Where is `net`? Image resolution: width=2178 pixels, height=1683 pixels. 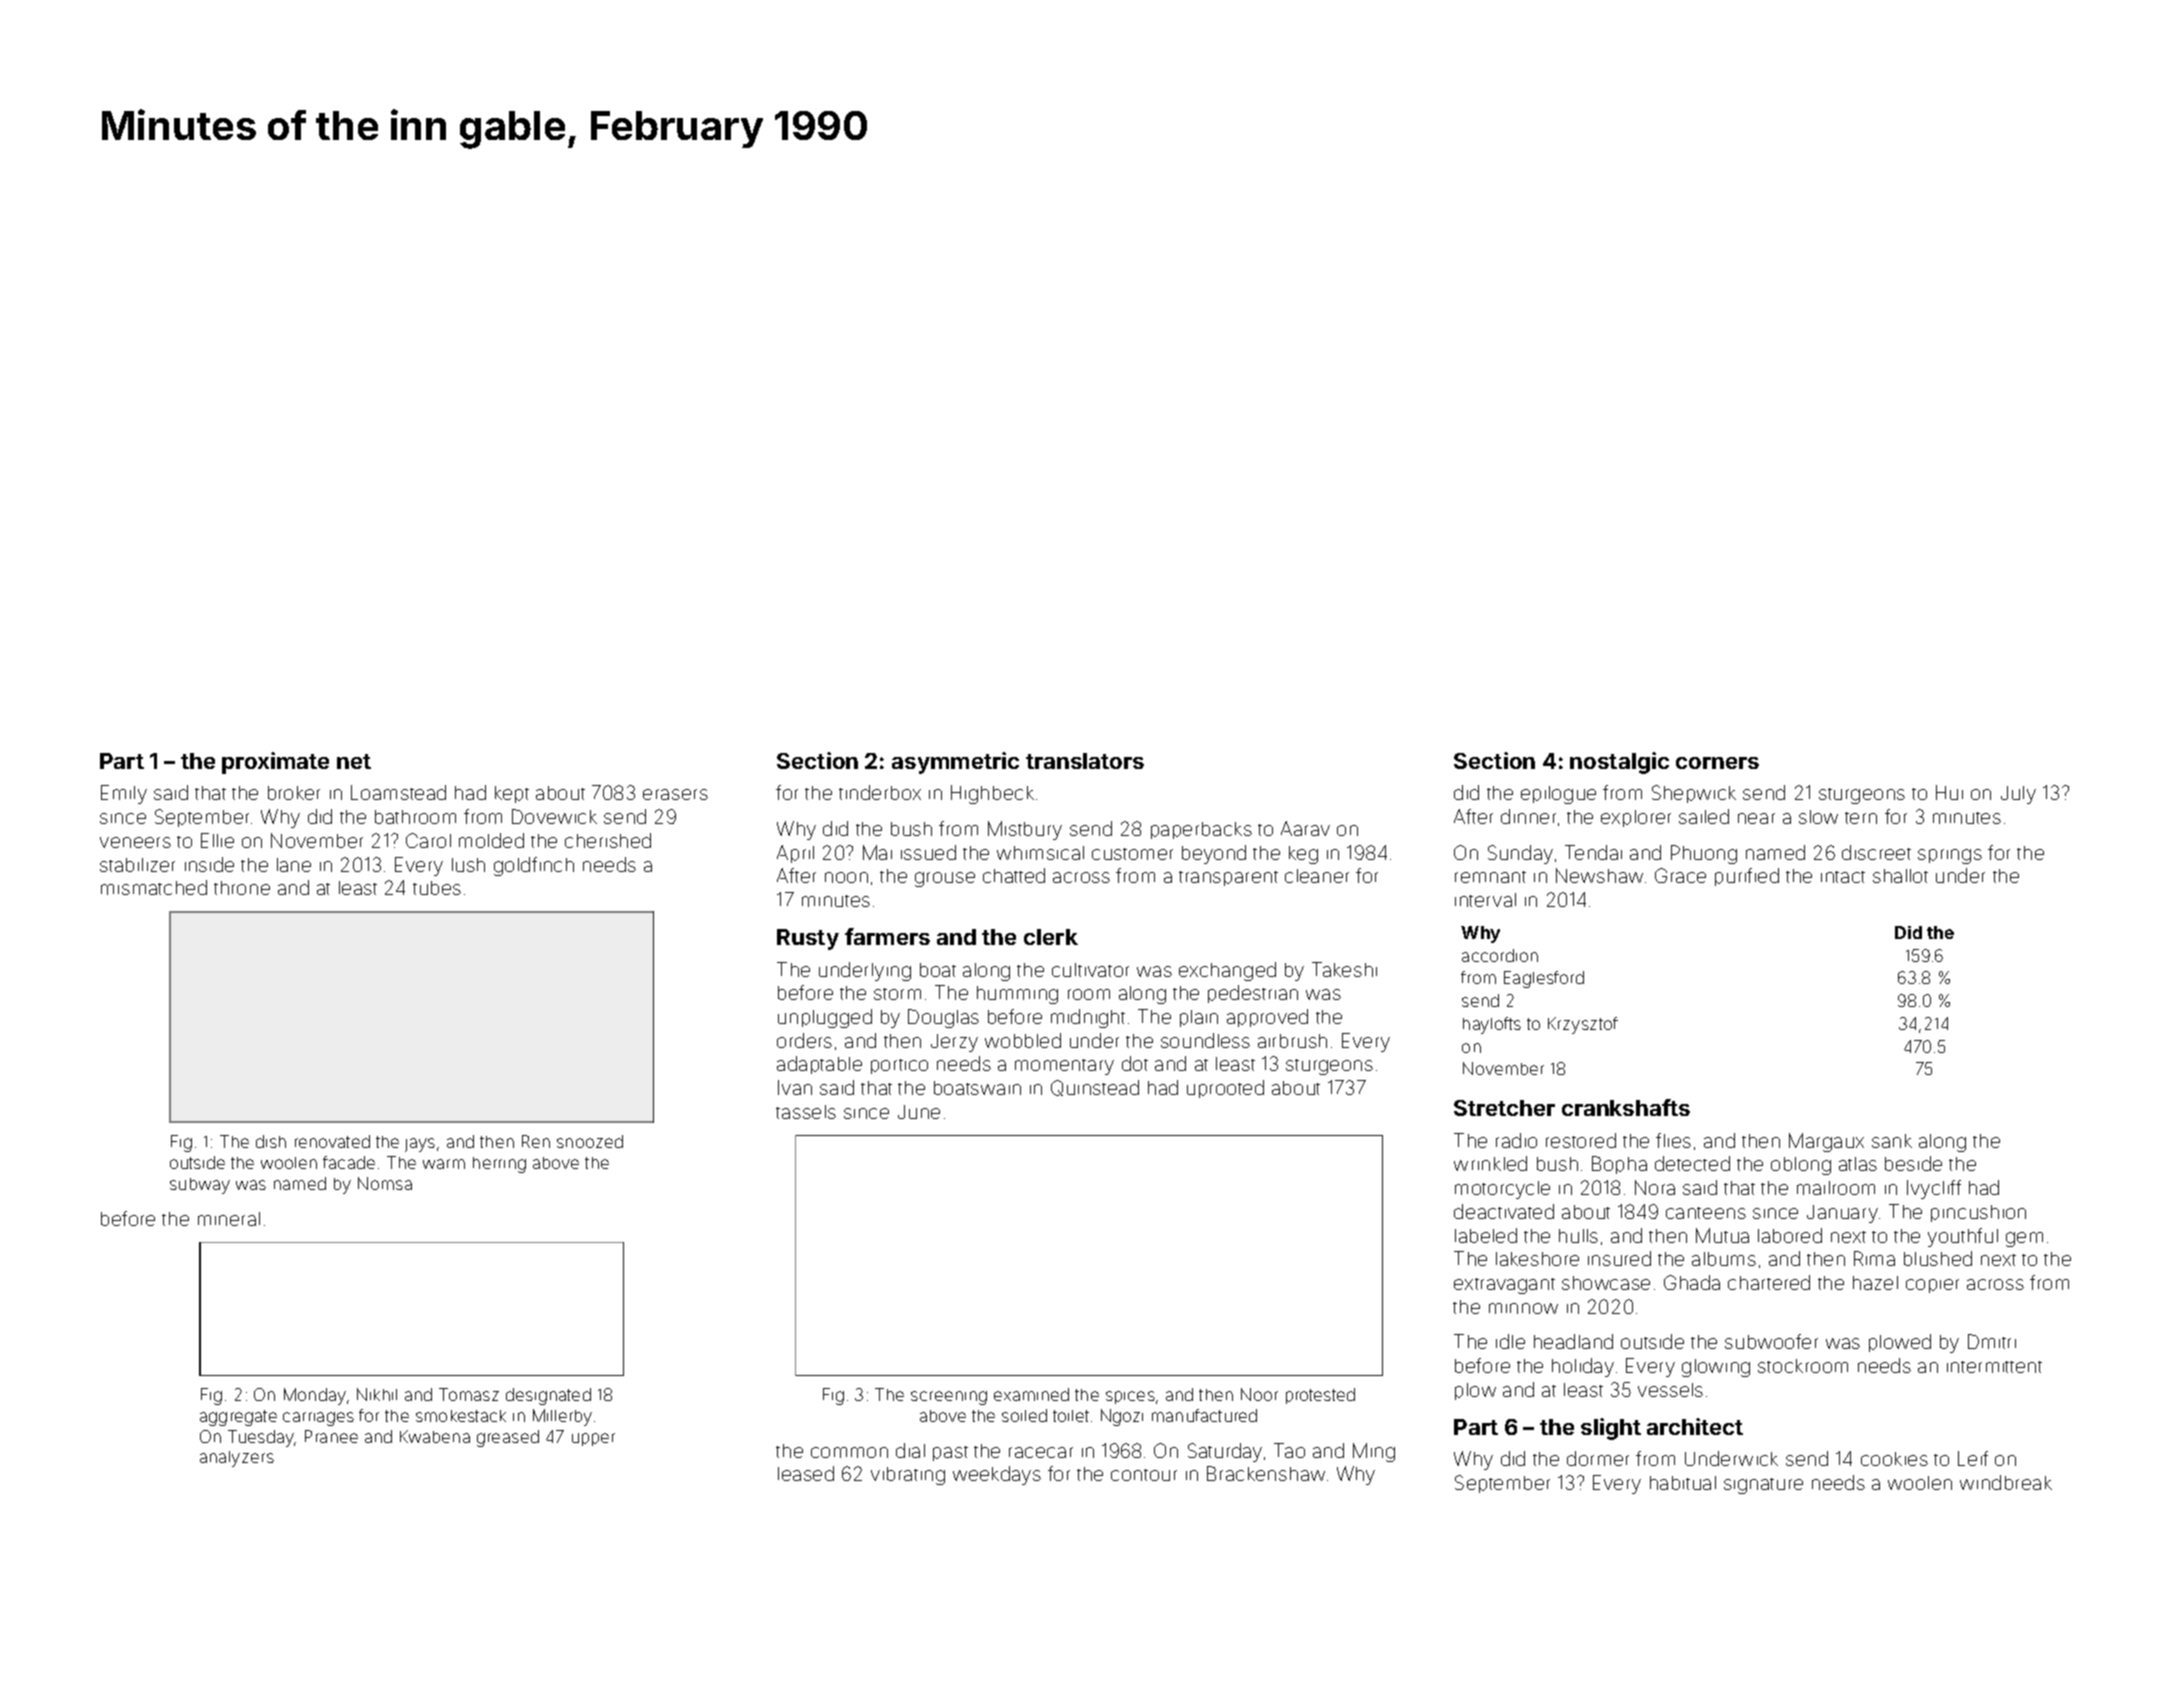 net is located at coordinates (354, 761).
